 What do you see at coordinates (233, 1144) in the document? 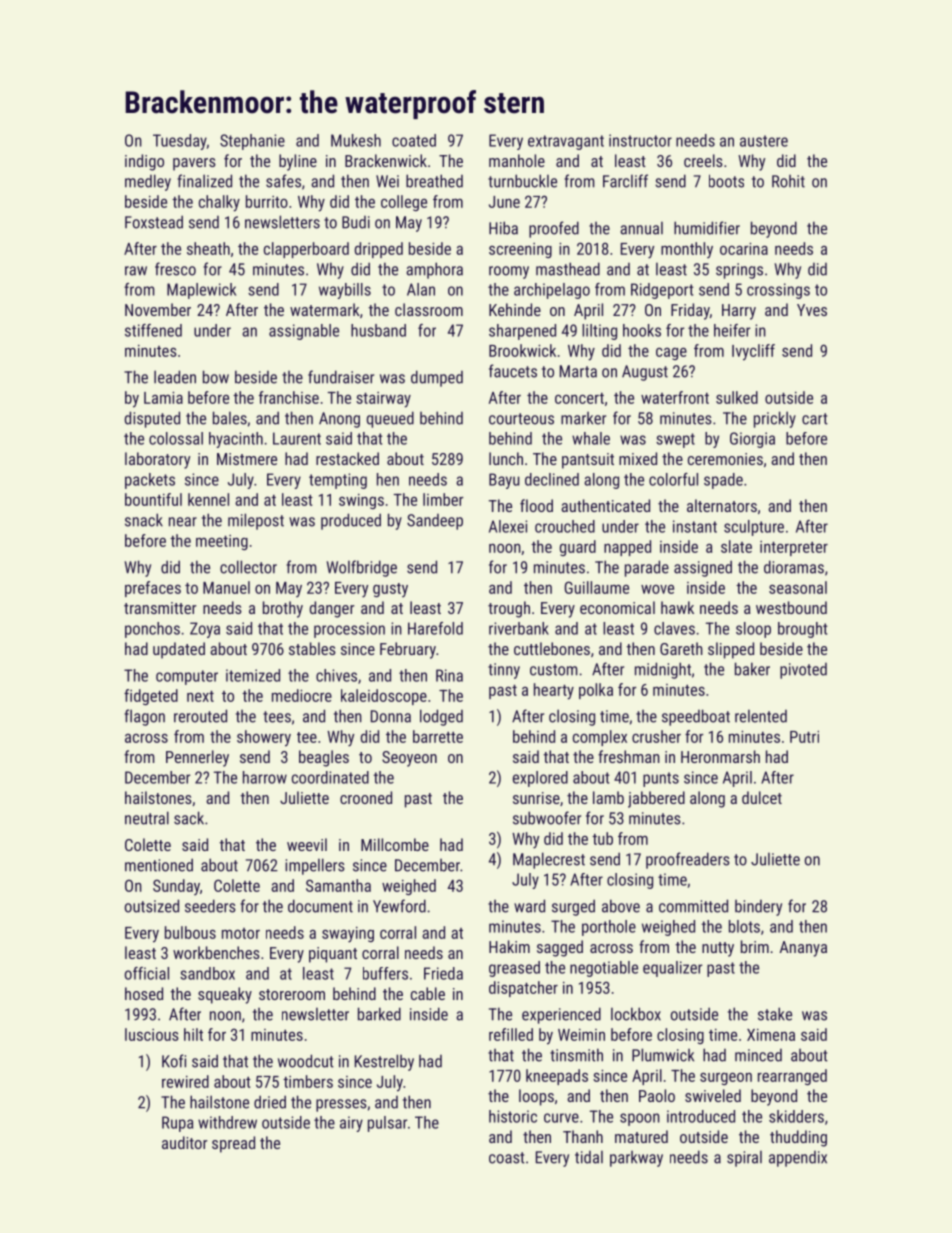
I see `spread` at bounding box center [233, 1144].
